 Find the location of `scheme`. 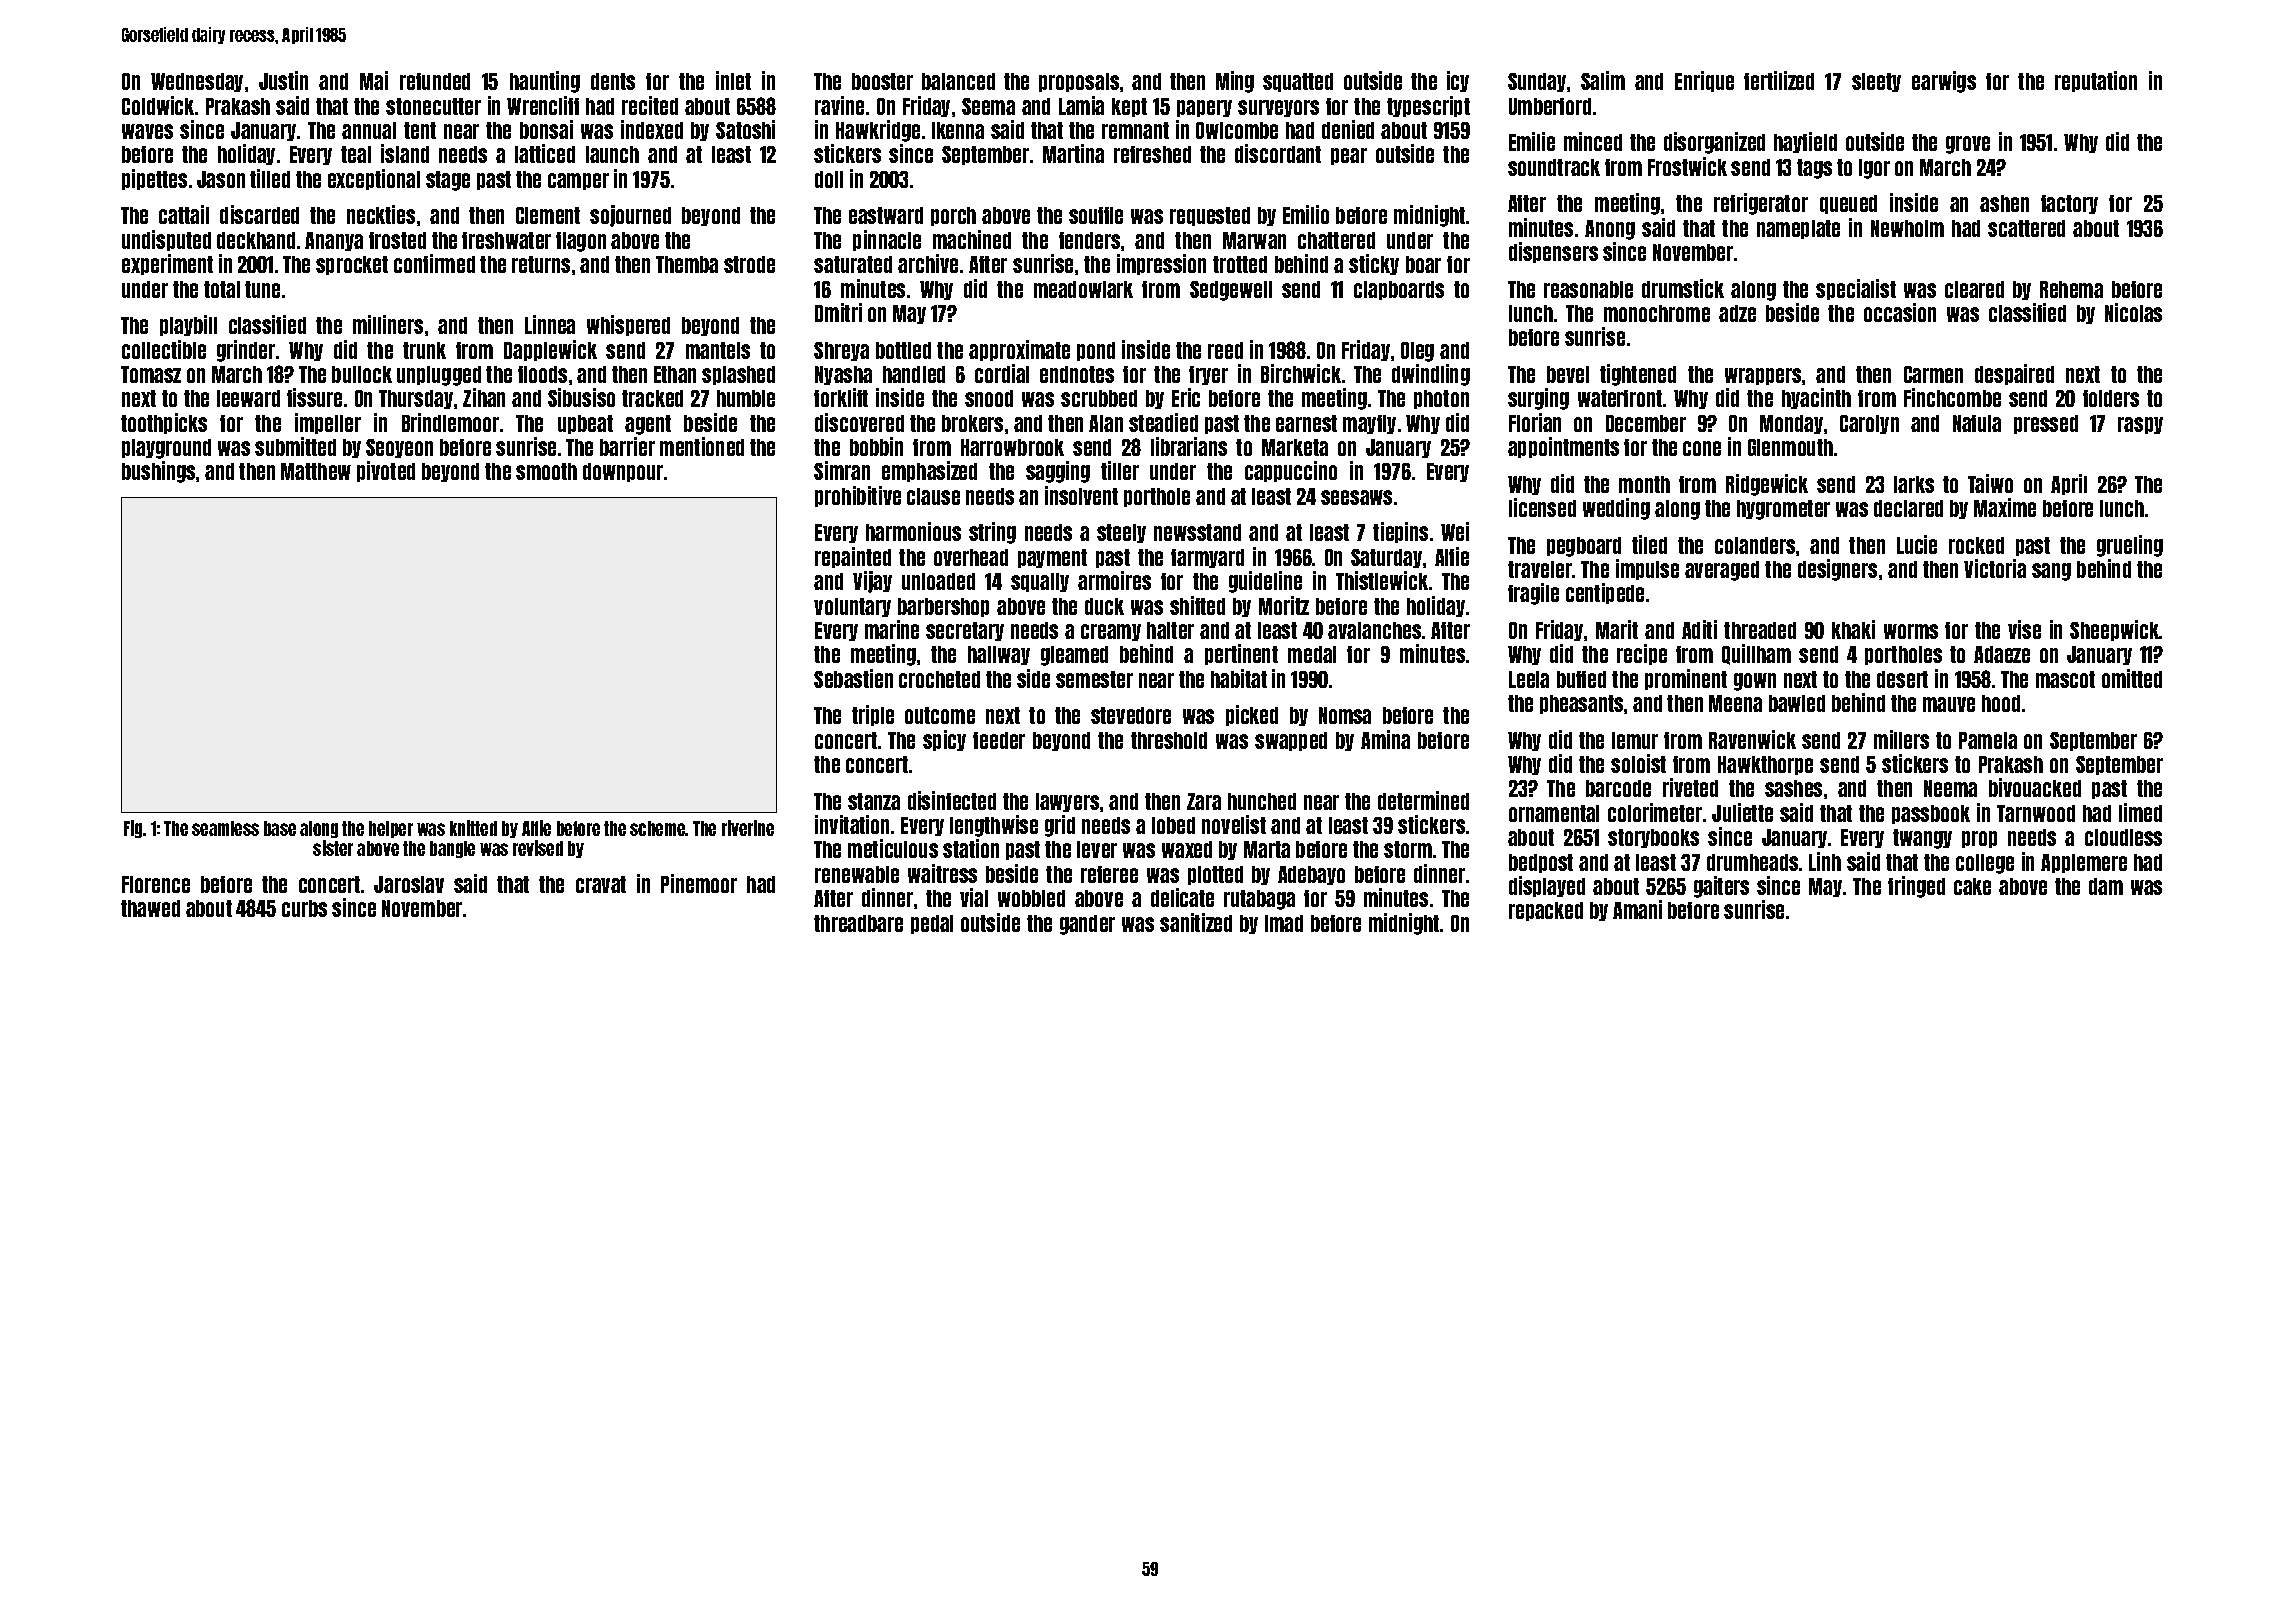

scheme is located at coordinates (658, 828).
